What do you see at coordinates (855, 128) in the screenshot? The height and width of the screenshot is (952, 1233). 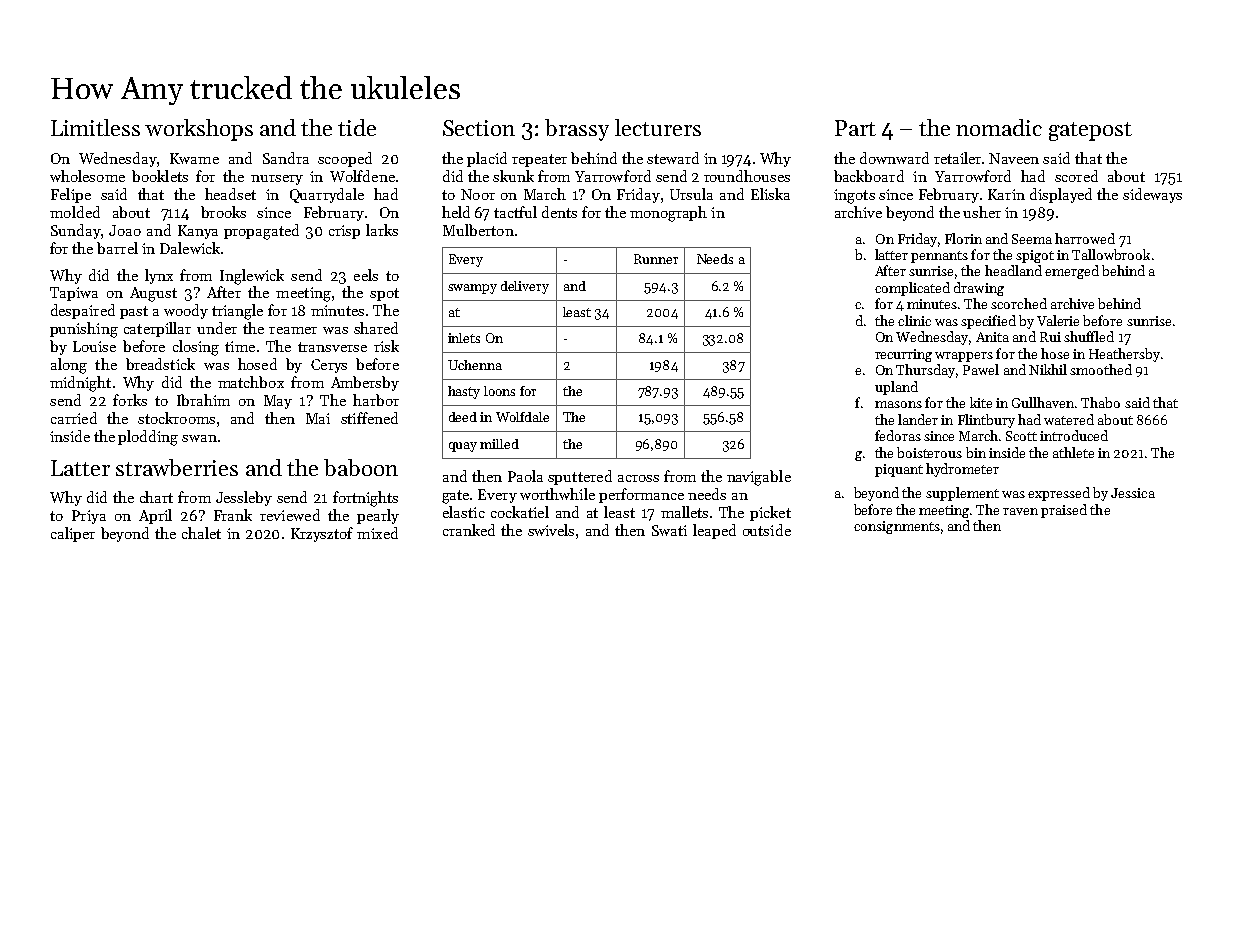 I see `Part` at bounding box center [855, 128].
